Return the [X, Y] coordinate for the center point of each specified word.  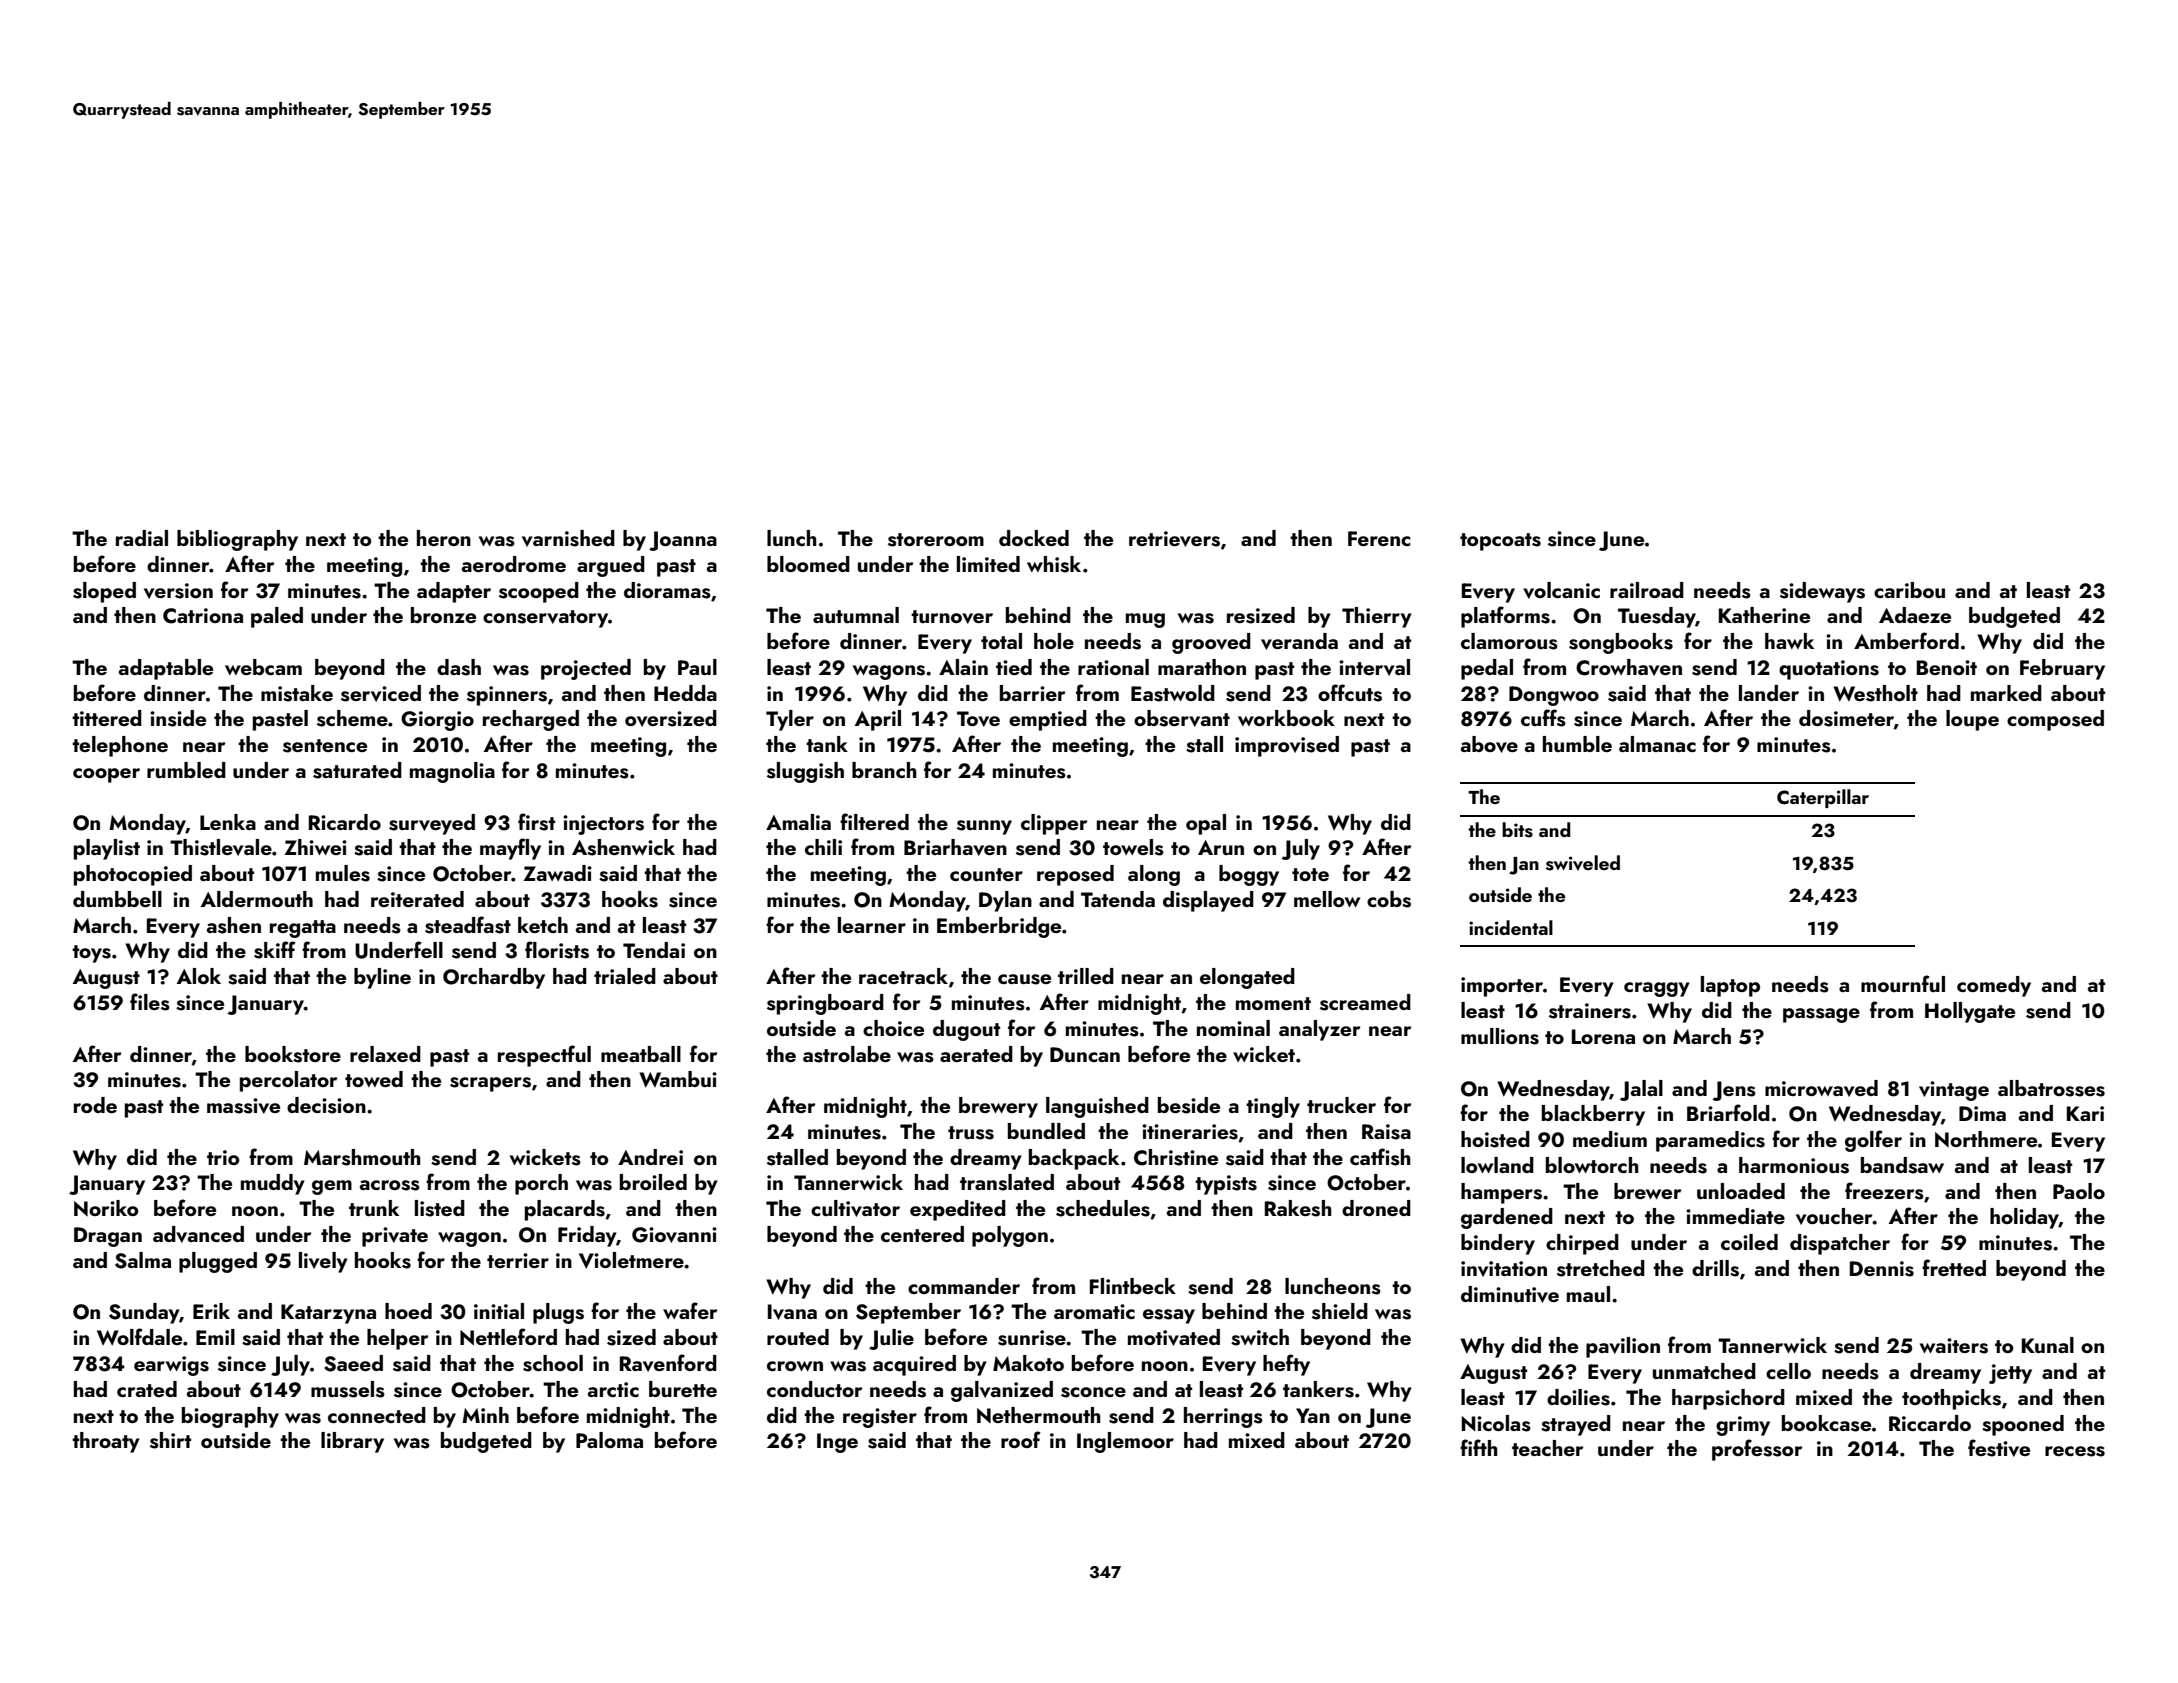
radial [142, 538]
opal [1206, 824]
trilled [1086, 976]
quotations [1829, 670]
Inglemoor [1125, 1442]
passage [1821, 1015]
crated [147, 1389]
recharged [531, 720]
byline [382, 978]
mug [1145, 620]
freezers [1884, 1191]
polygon [1010, 1236]
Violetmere [631, 1260]
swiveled [1583, 863]
